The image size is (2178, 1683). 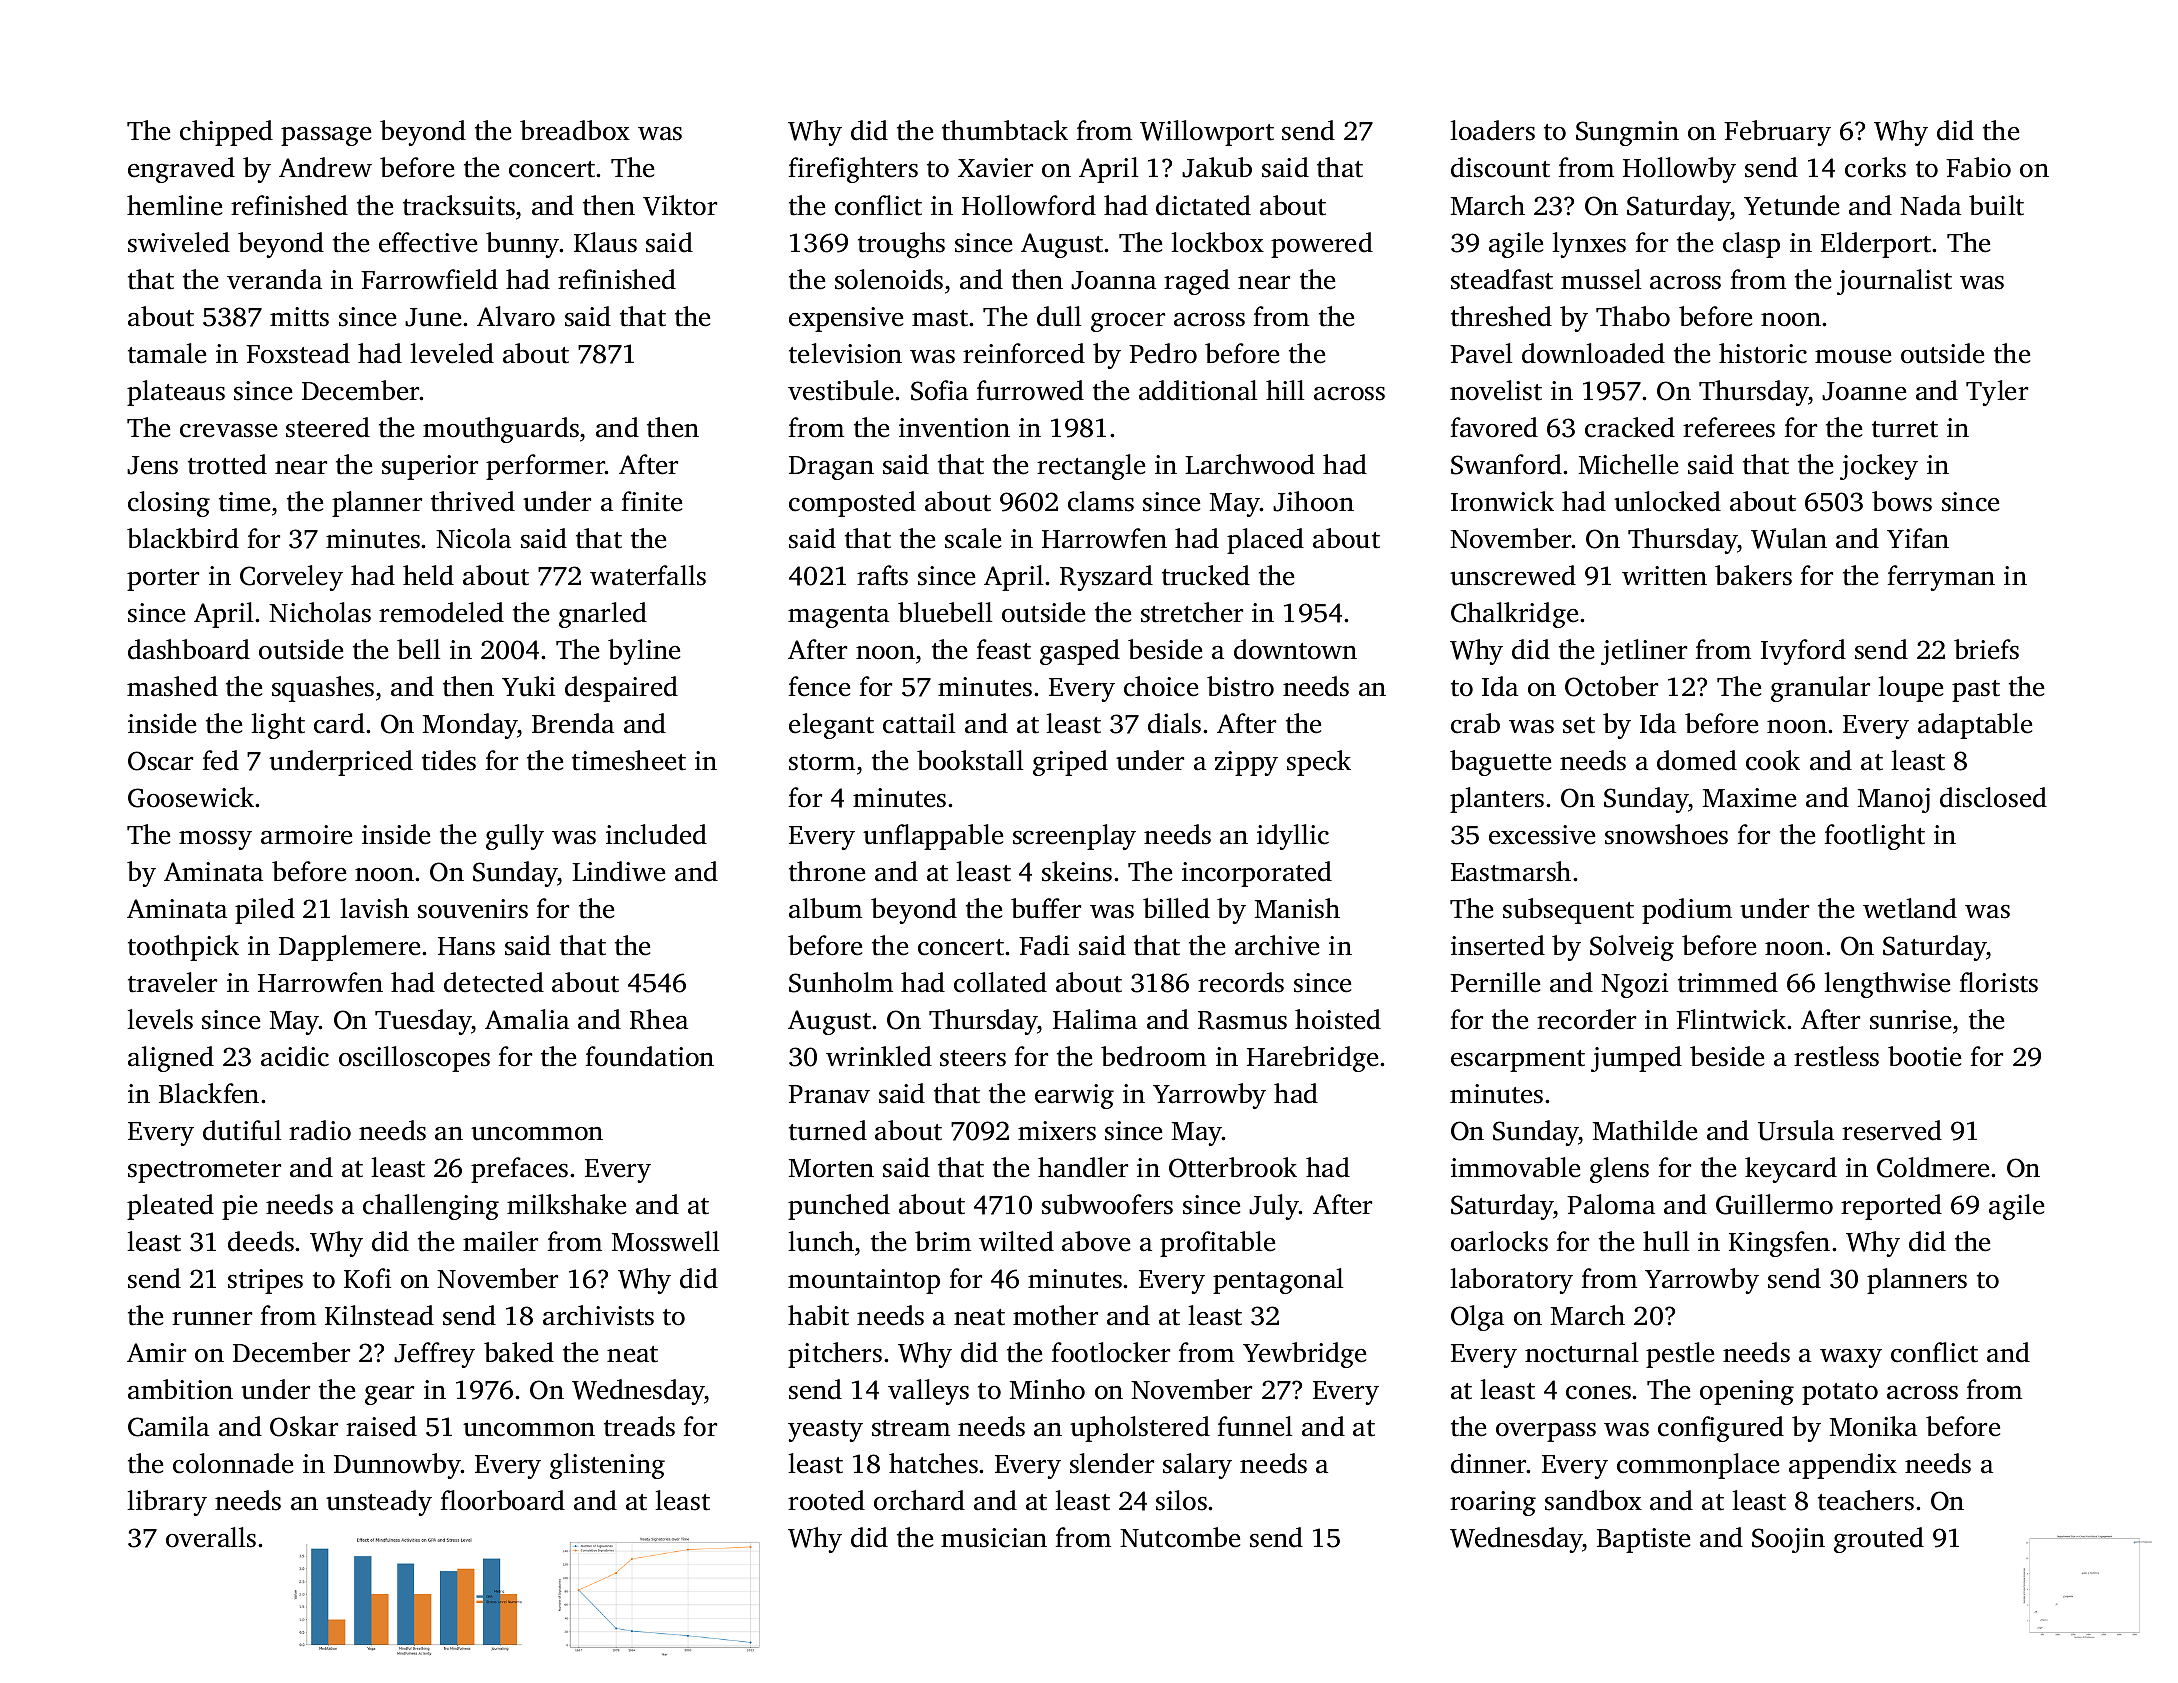 What do you see at coordinates (575, 130) in the document?
I see `breadbox` at bounding box center [575, 130].
